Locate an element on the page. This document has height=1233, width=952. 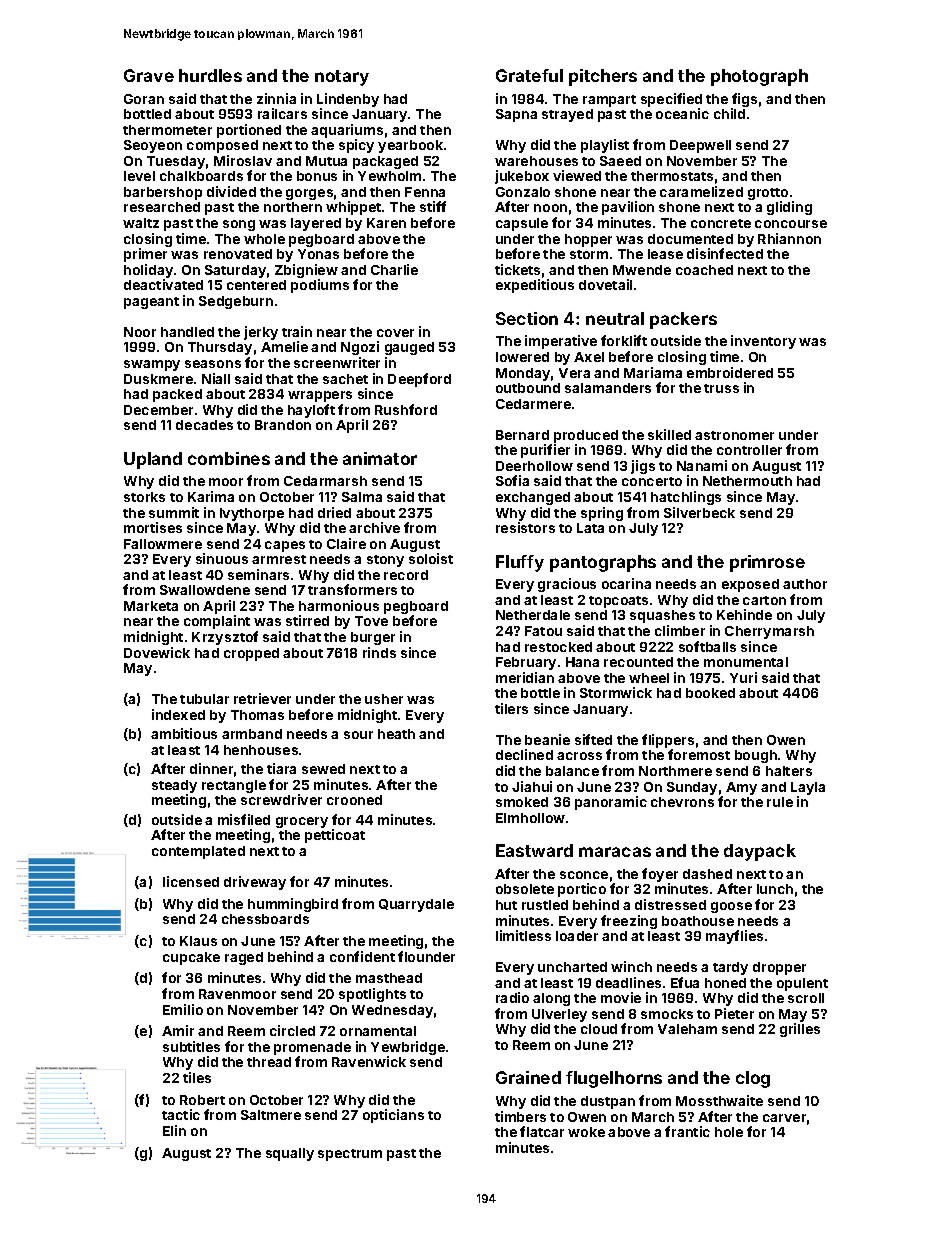
Quarrydale is located at coordinates (416, 905).
